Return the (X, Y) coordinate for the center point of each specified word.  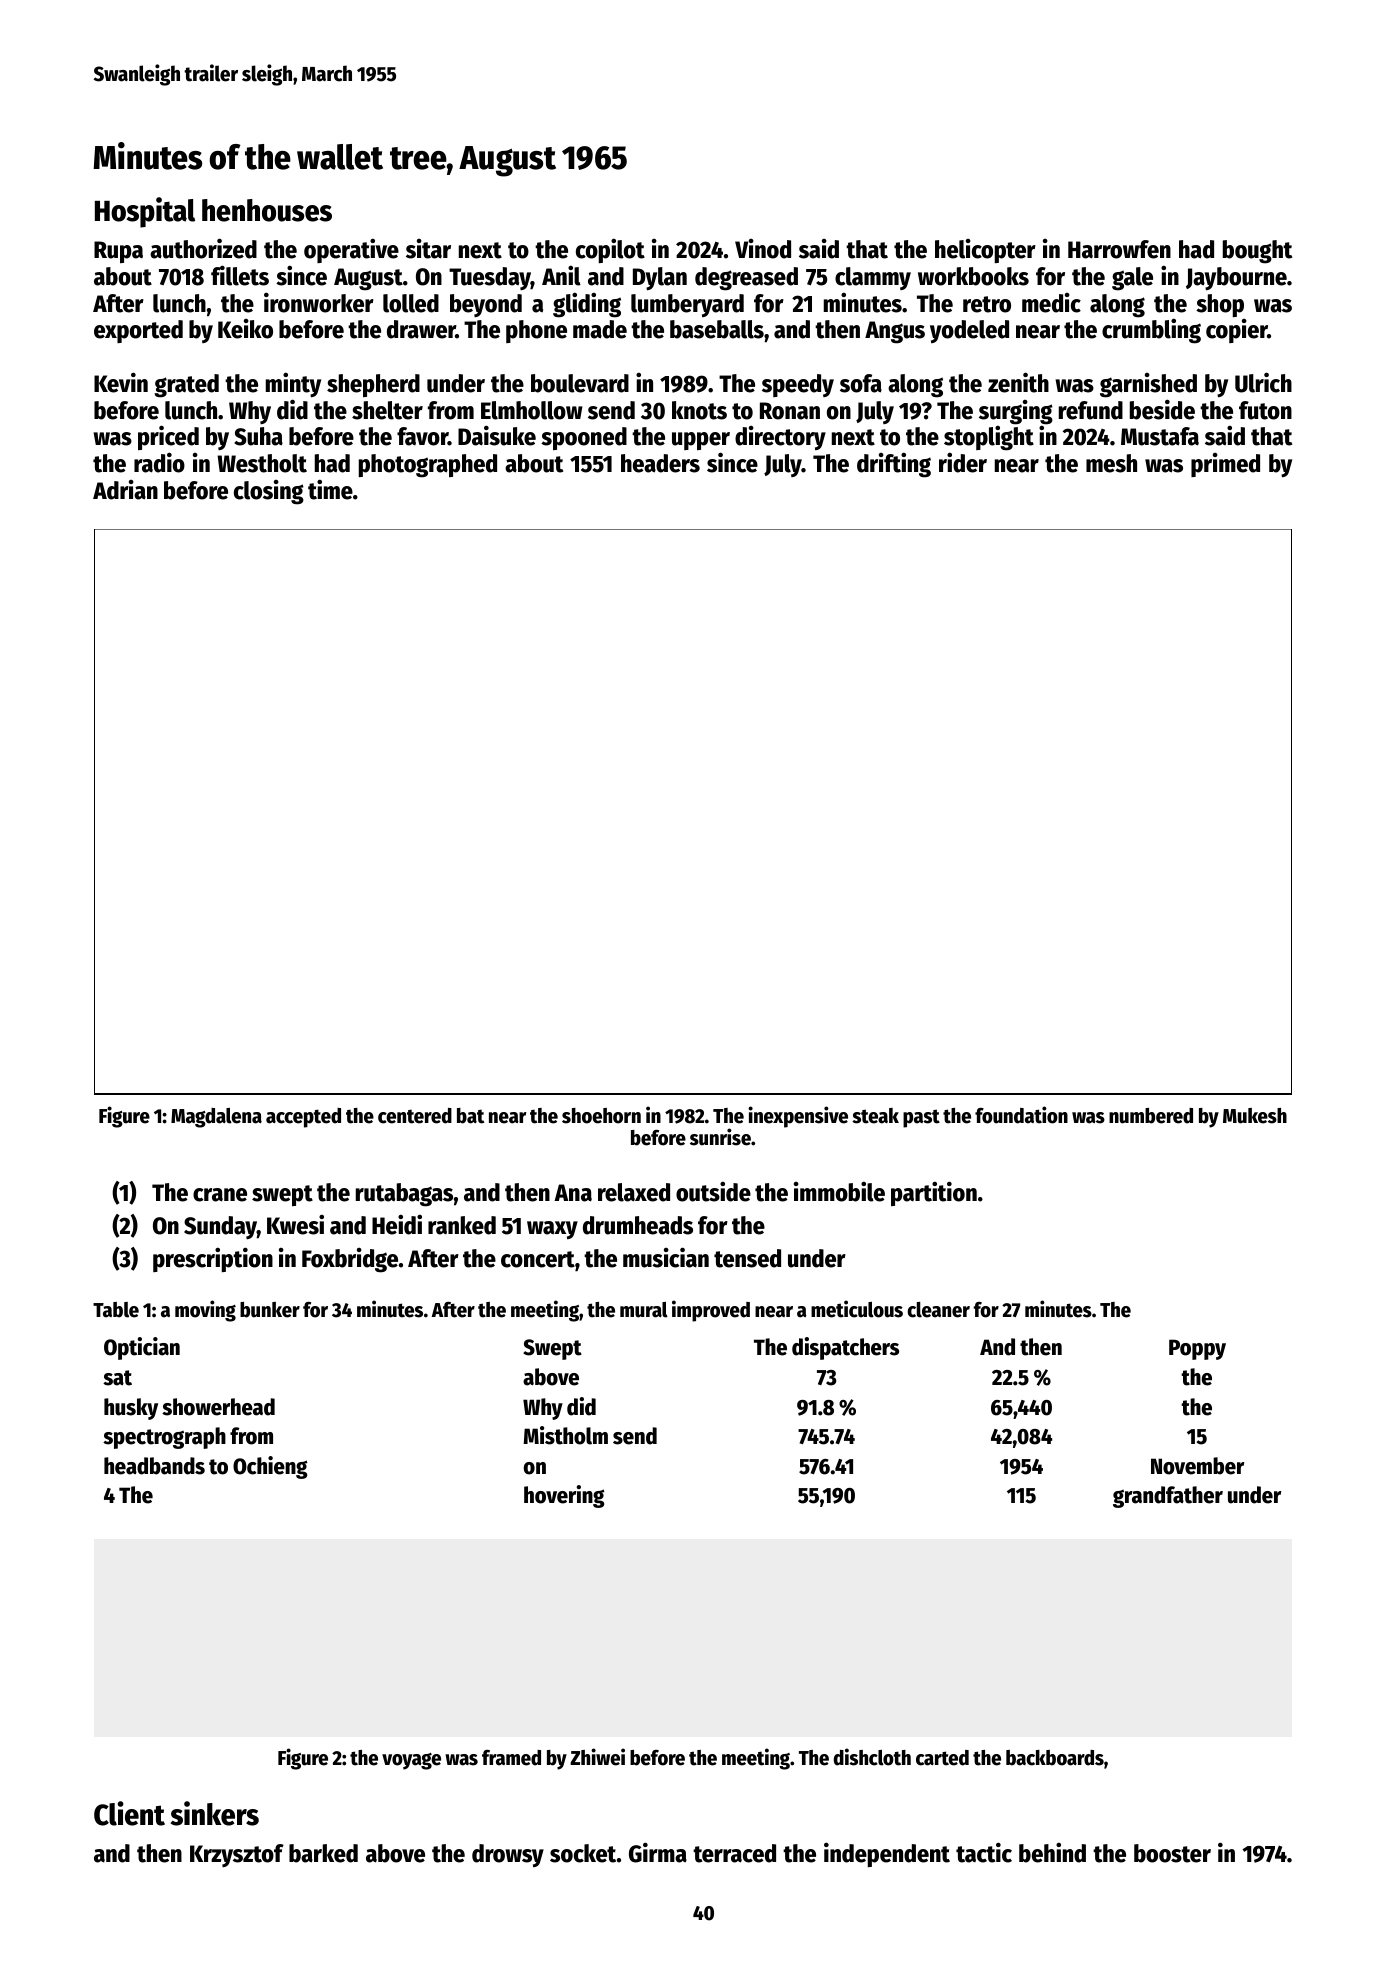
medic (1051, 303)
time (330, 489)
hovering (564, 1496)
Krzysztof (237, 1855)
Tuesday (490, 278)
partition (934, 1193)
